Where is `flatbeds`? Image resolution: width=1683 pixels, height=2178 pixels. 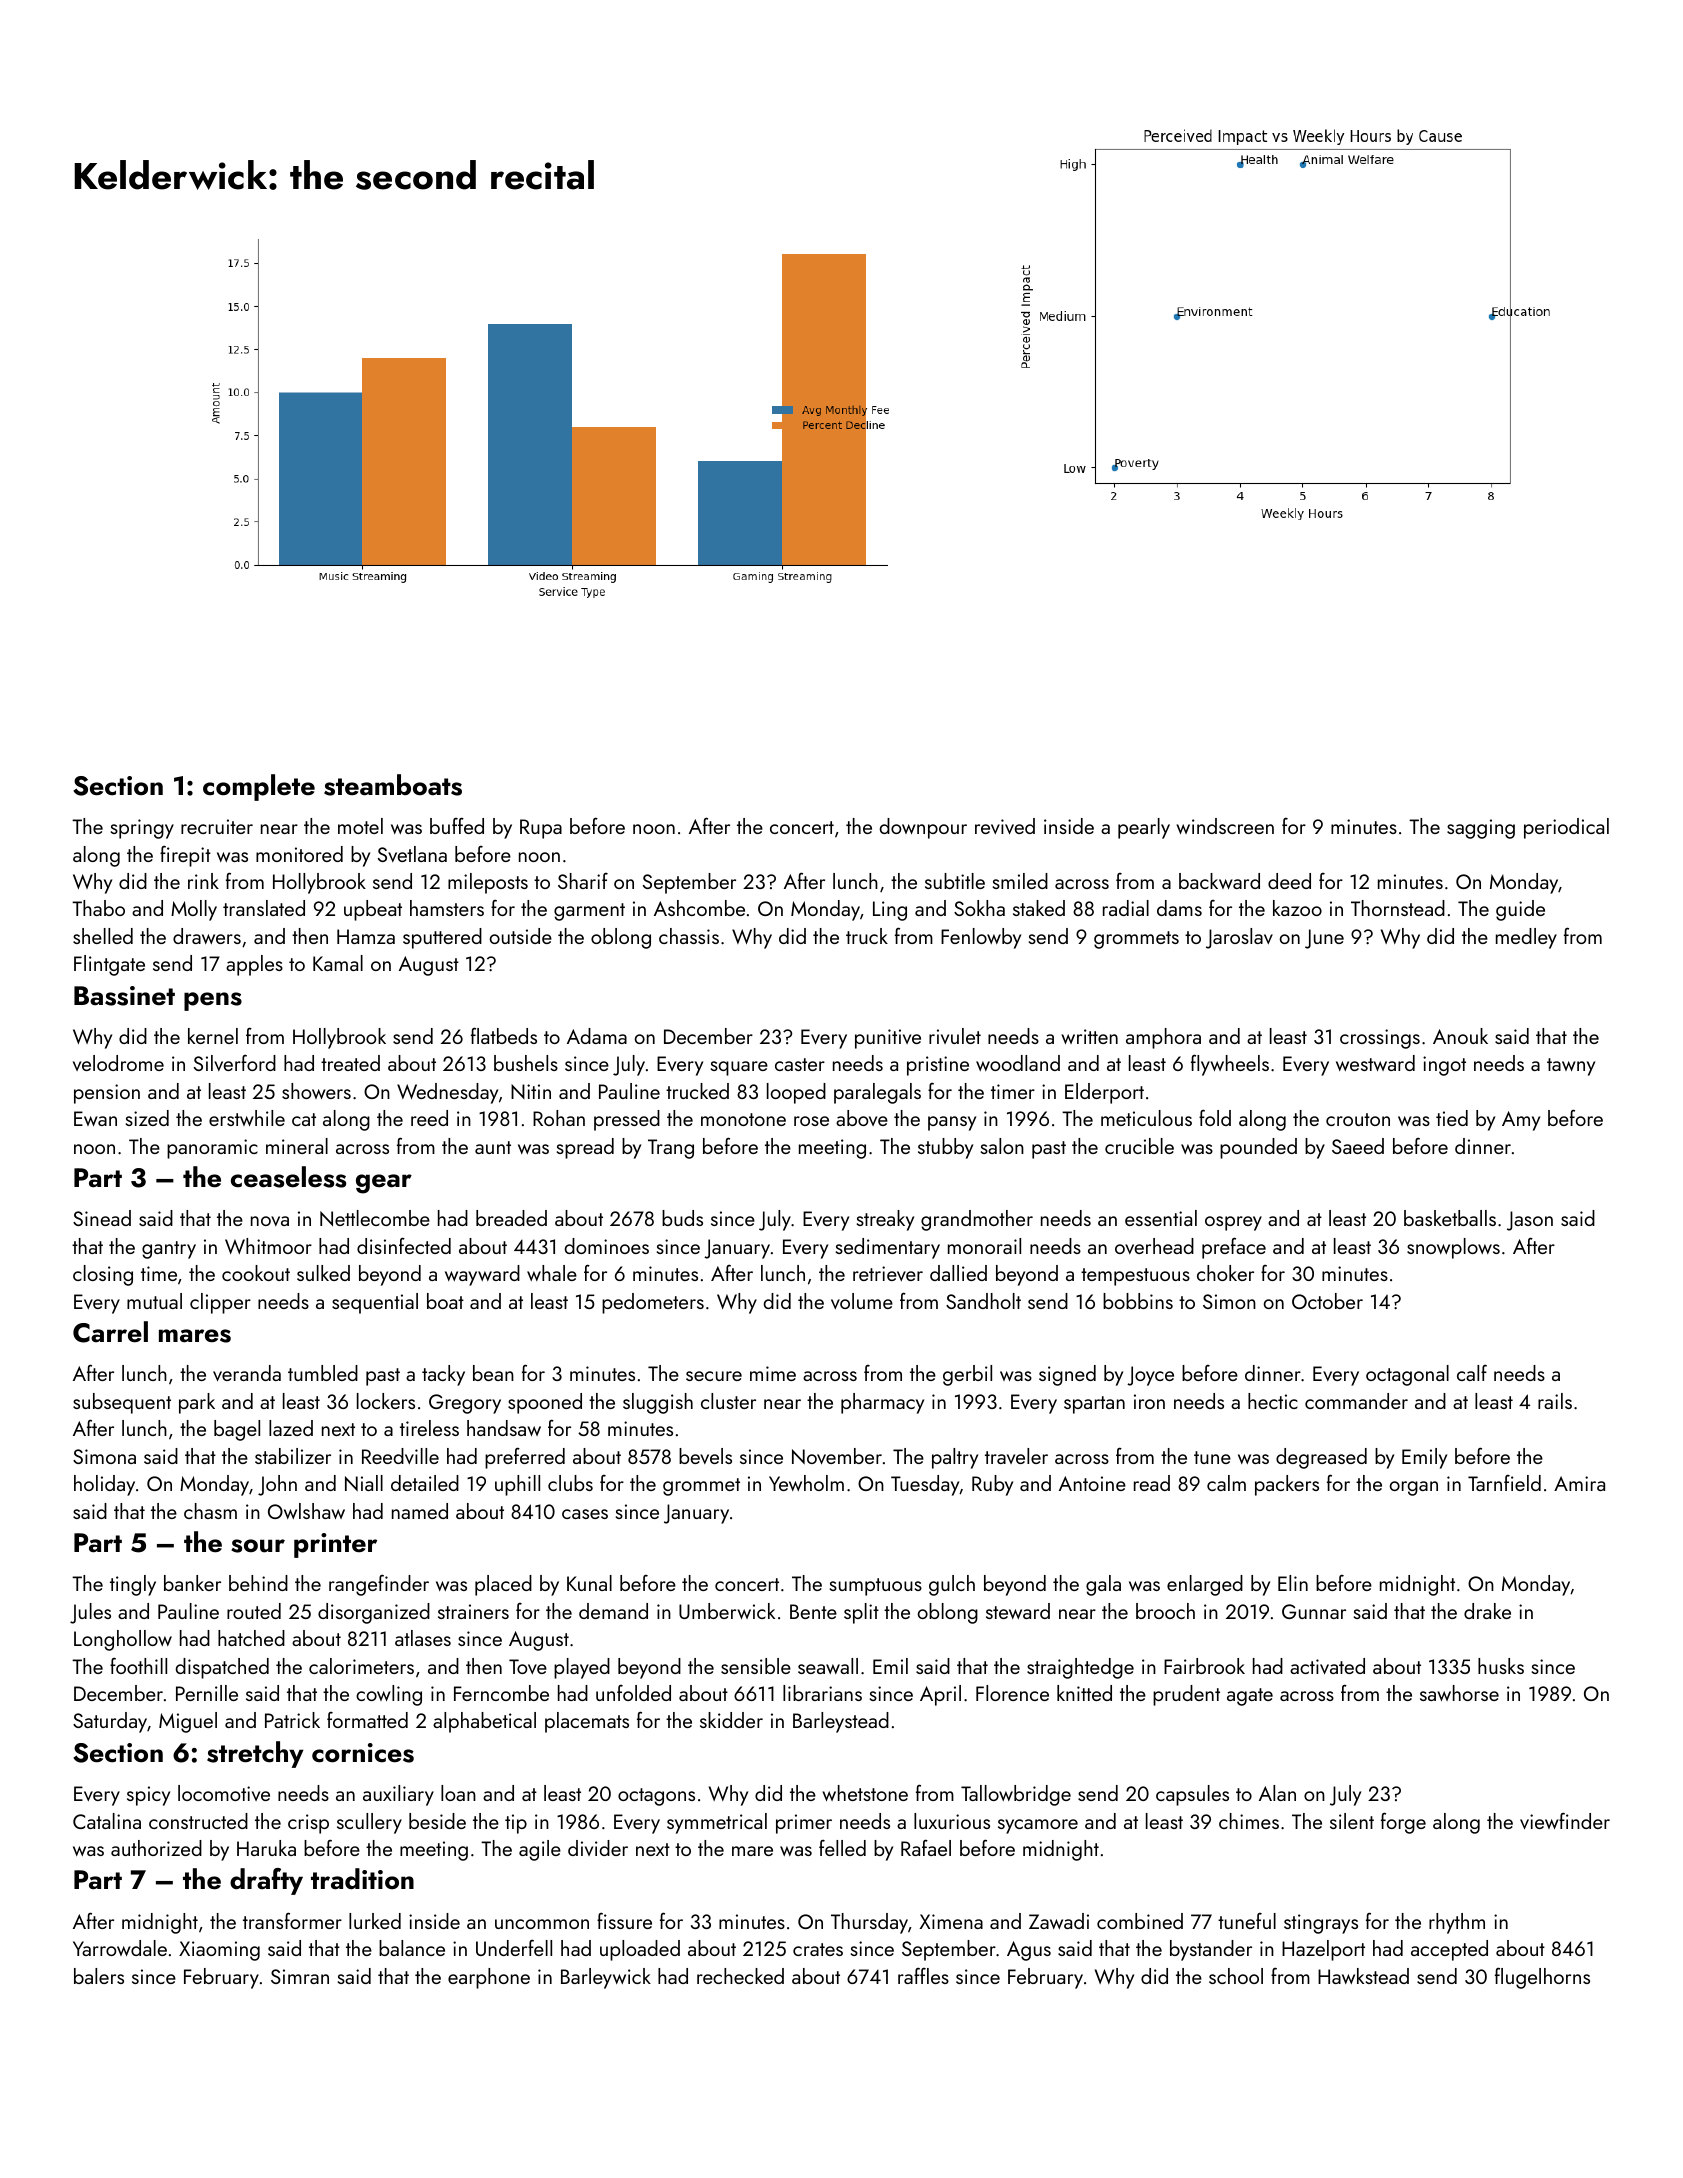
flatbeds is located at coordinates (504, 1035).
